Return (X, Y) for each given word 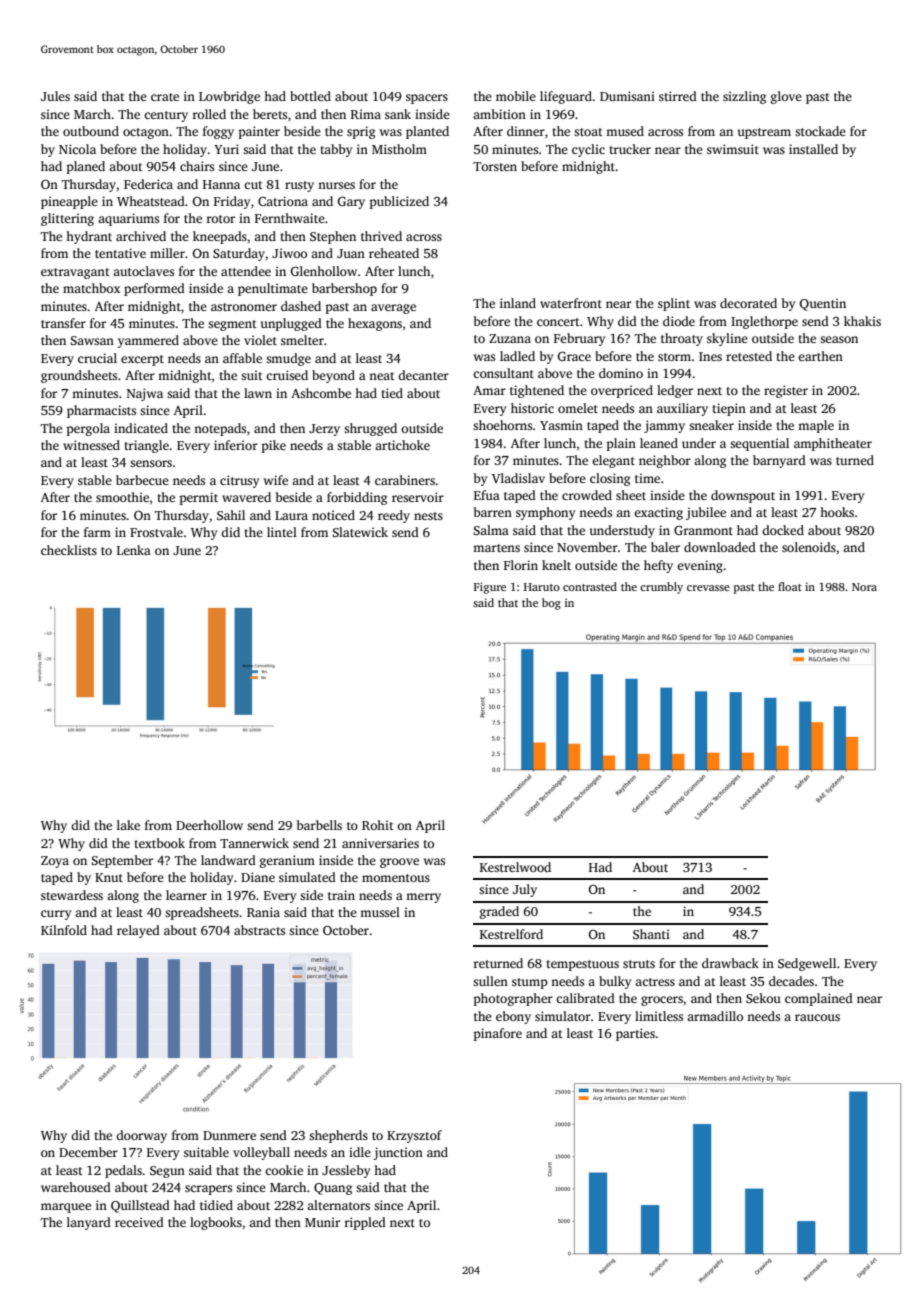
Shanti (651, 934)
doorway (141, 1136)
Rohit (378, 825)
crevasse (708, 588)
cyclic (588, 150)
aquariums (128, 219)
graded (499, 912)
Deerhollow (209, 825)
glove (786, 97)
